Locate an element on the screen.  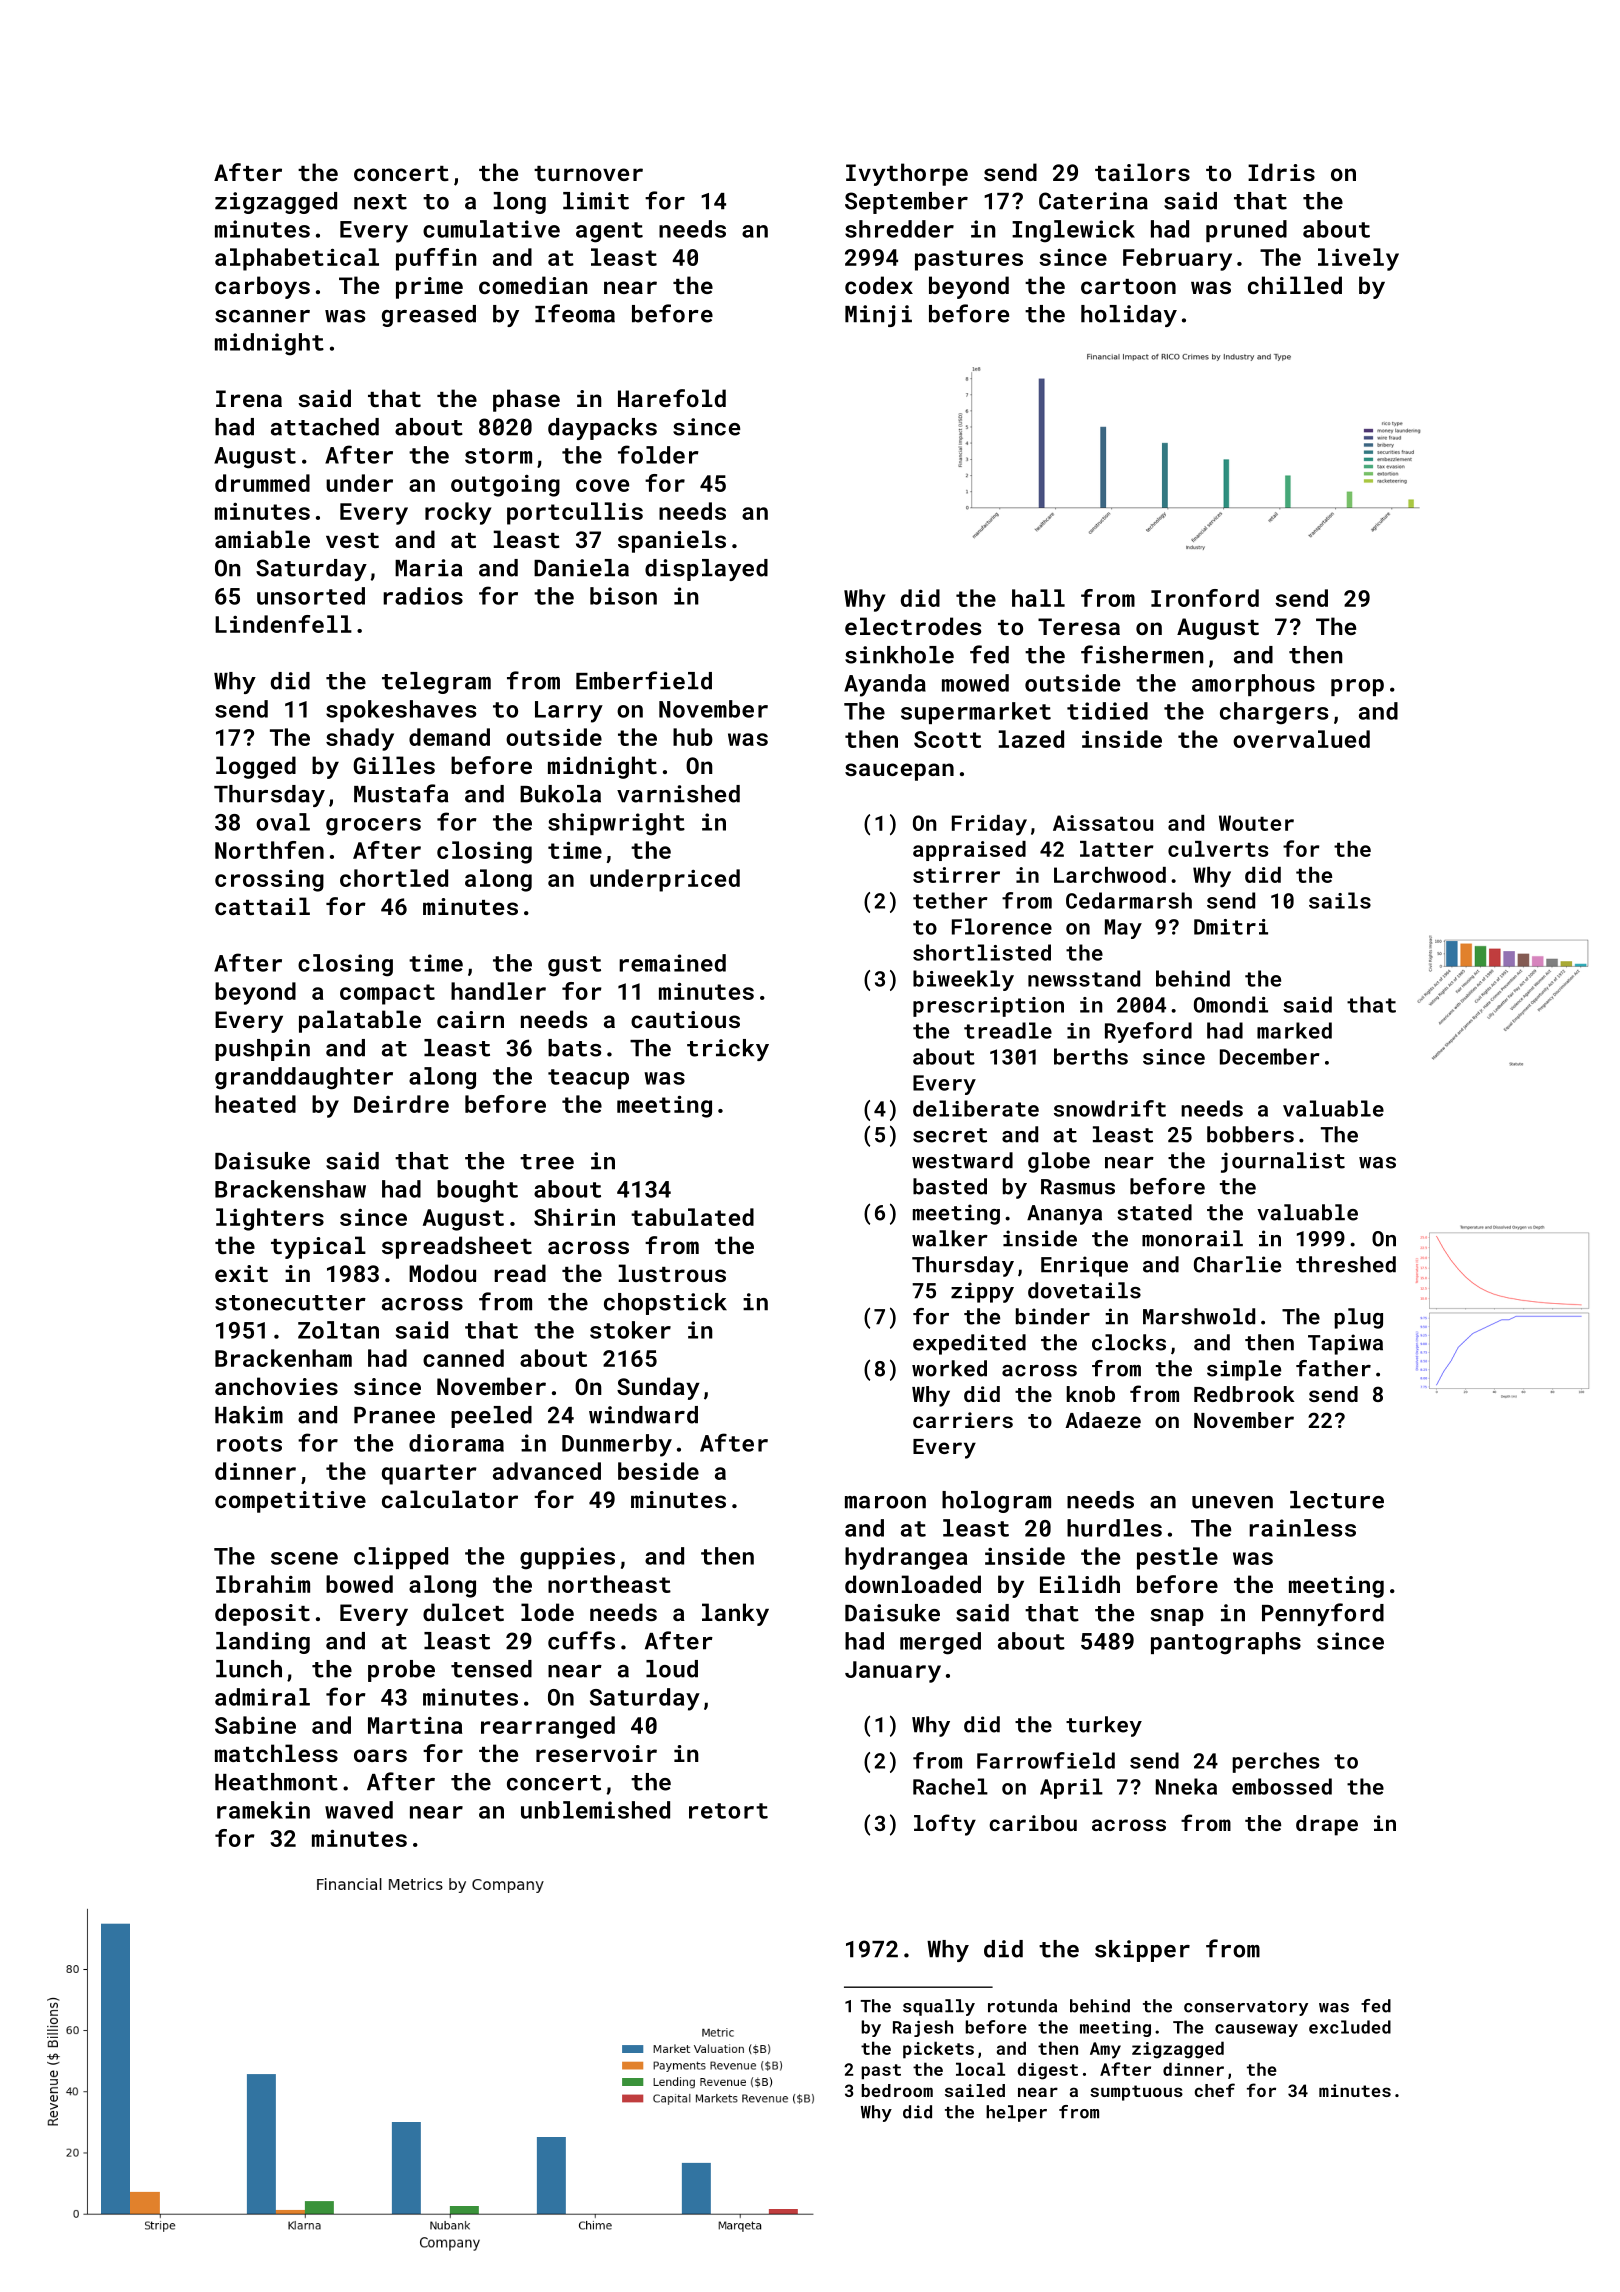
holiday is located at coordinates (1129, 316).
